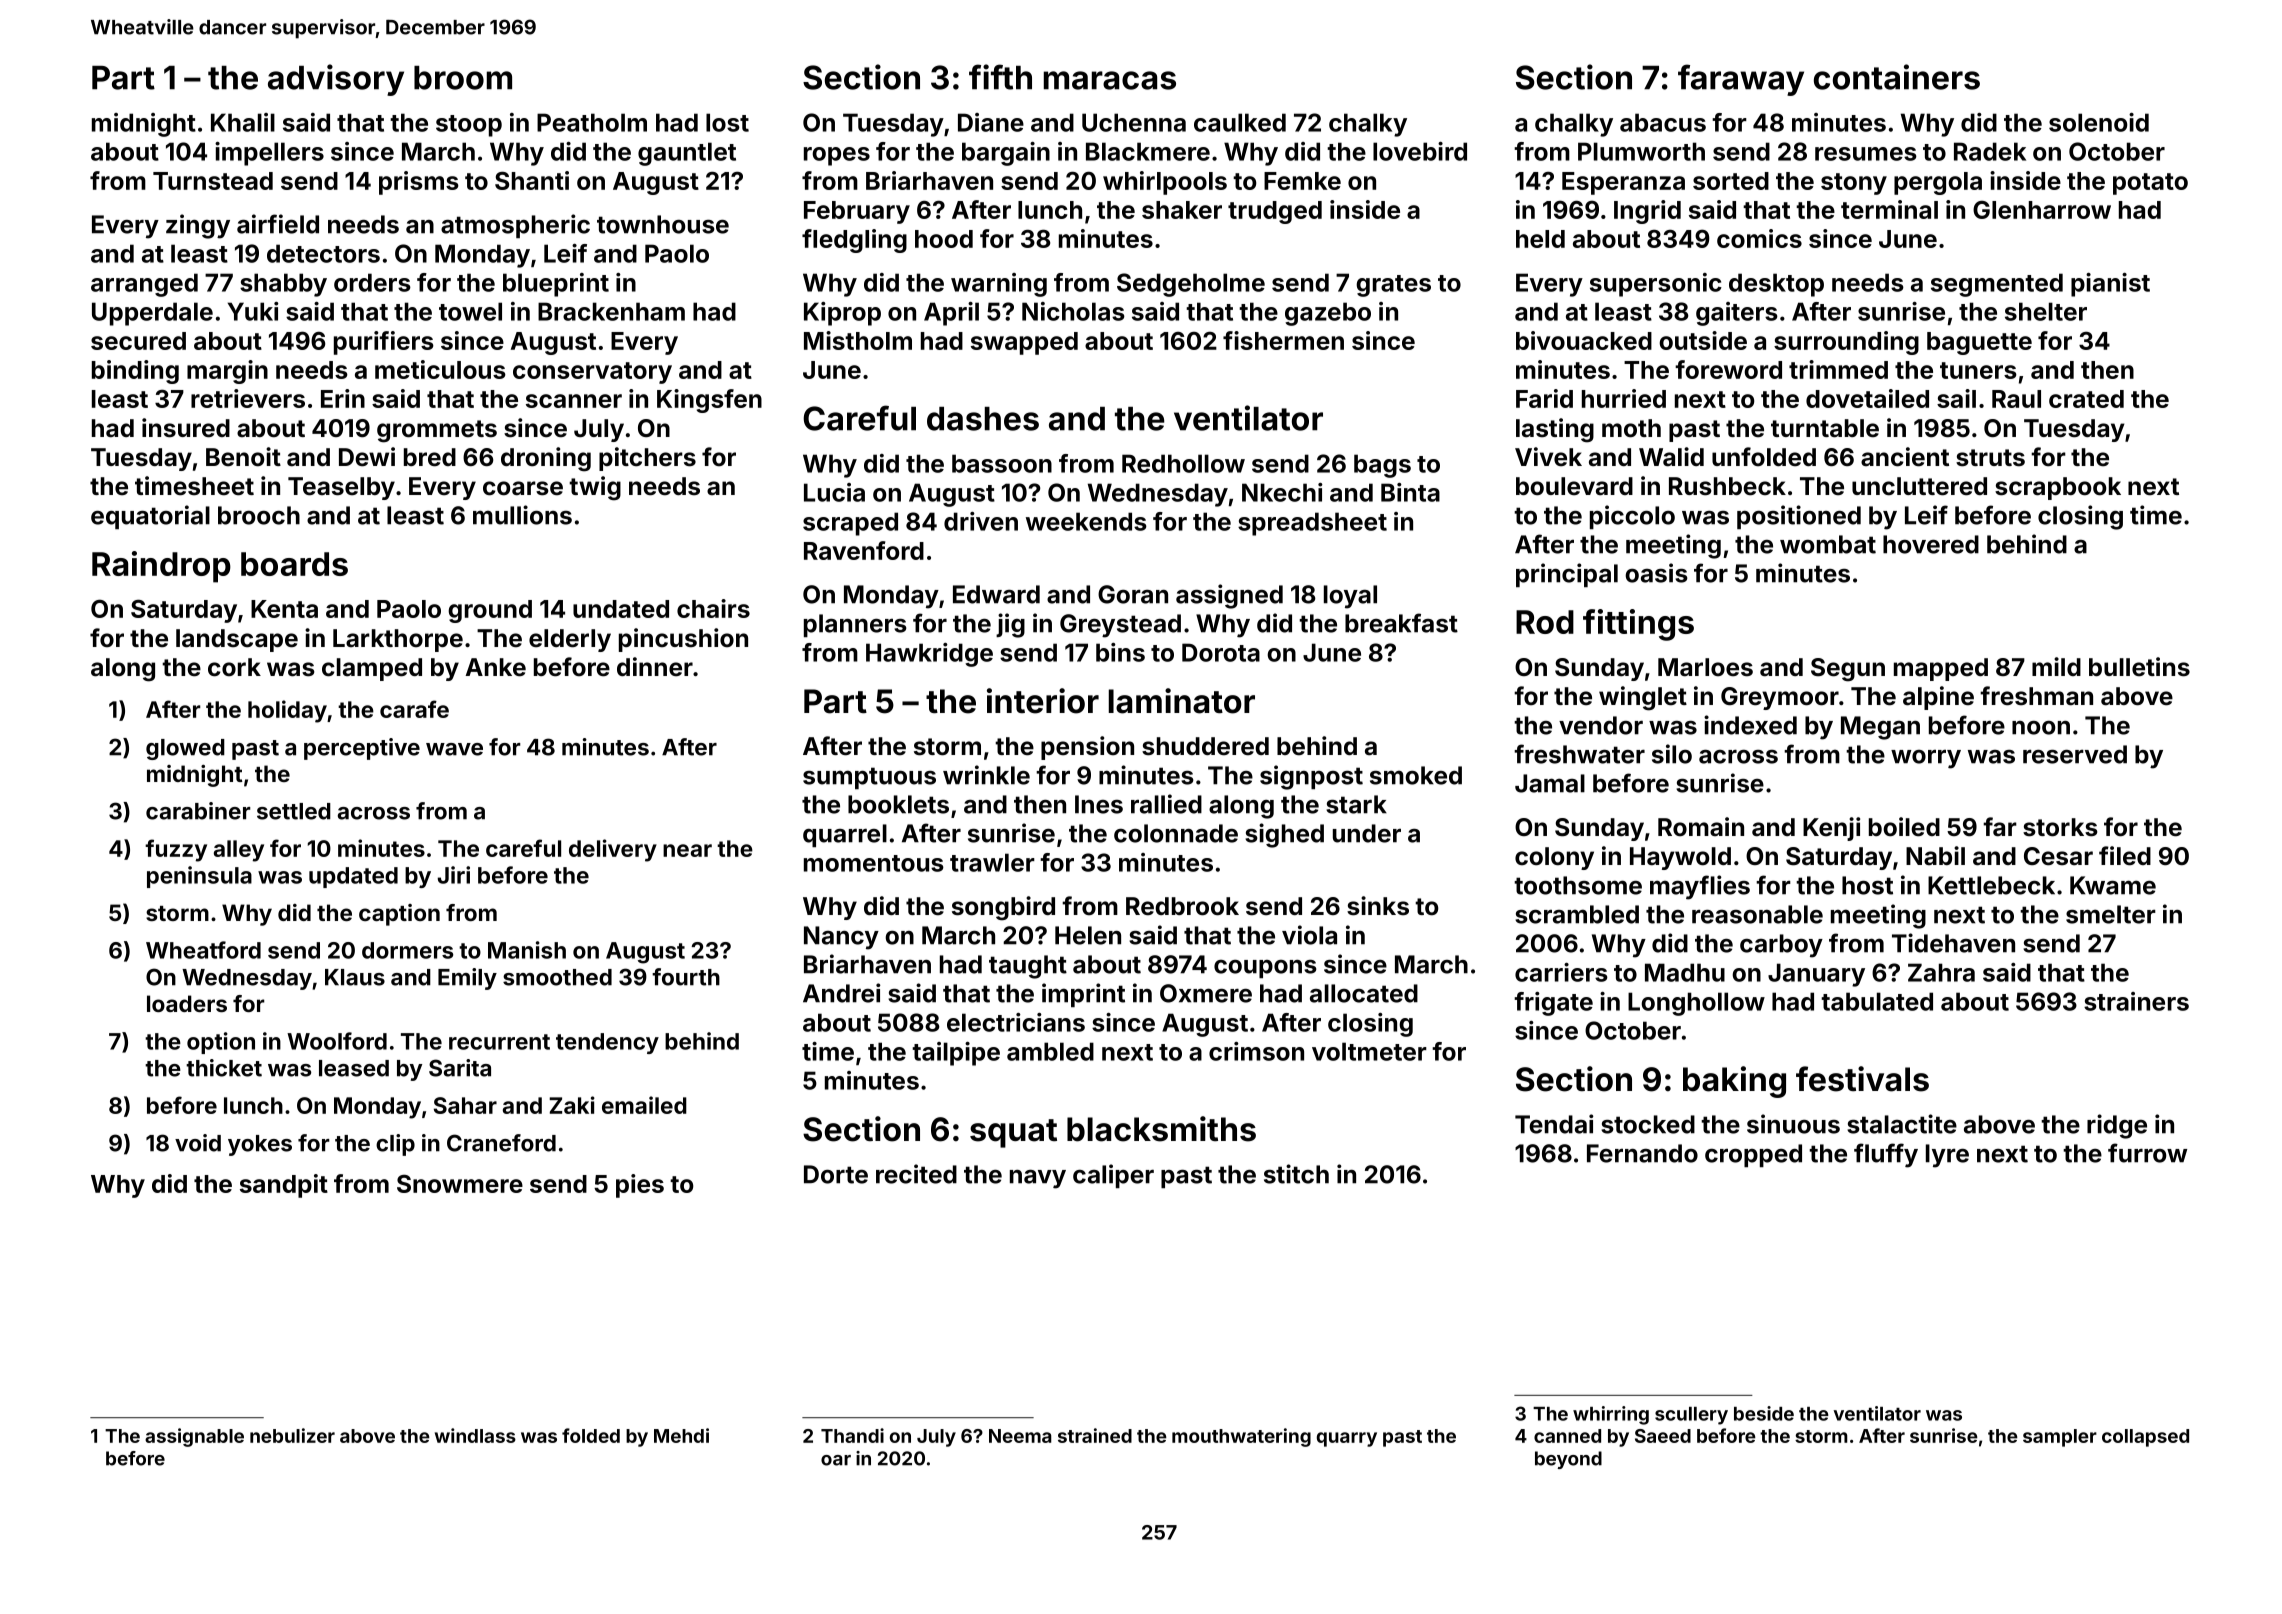 The height and width of the screenshot is (1614, 2282). I want to click on crated, so click(2086, 399).
